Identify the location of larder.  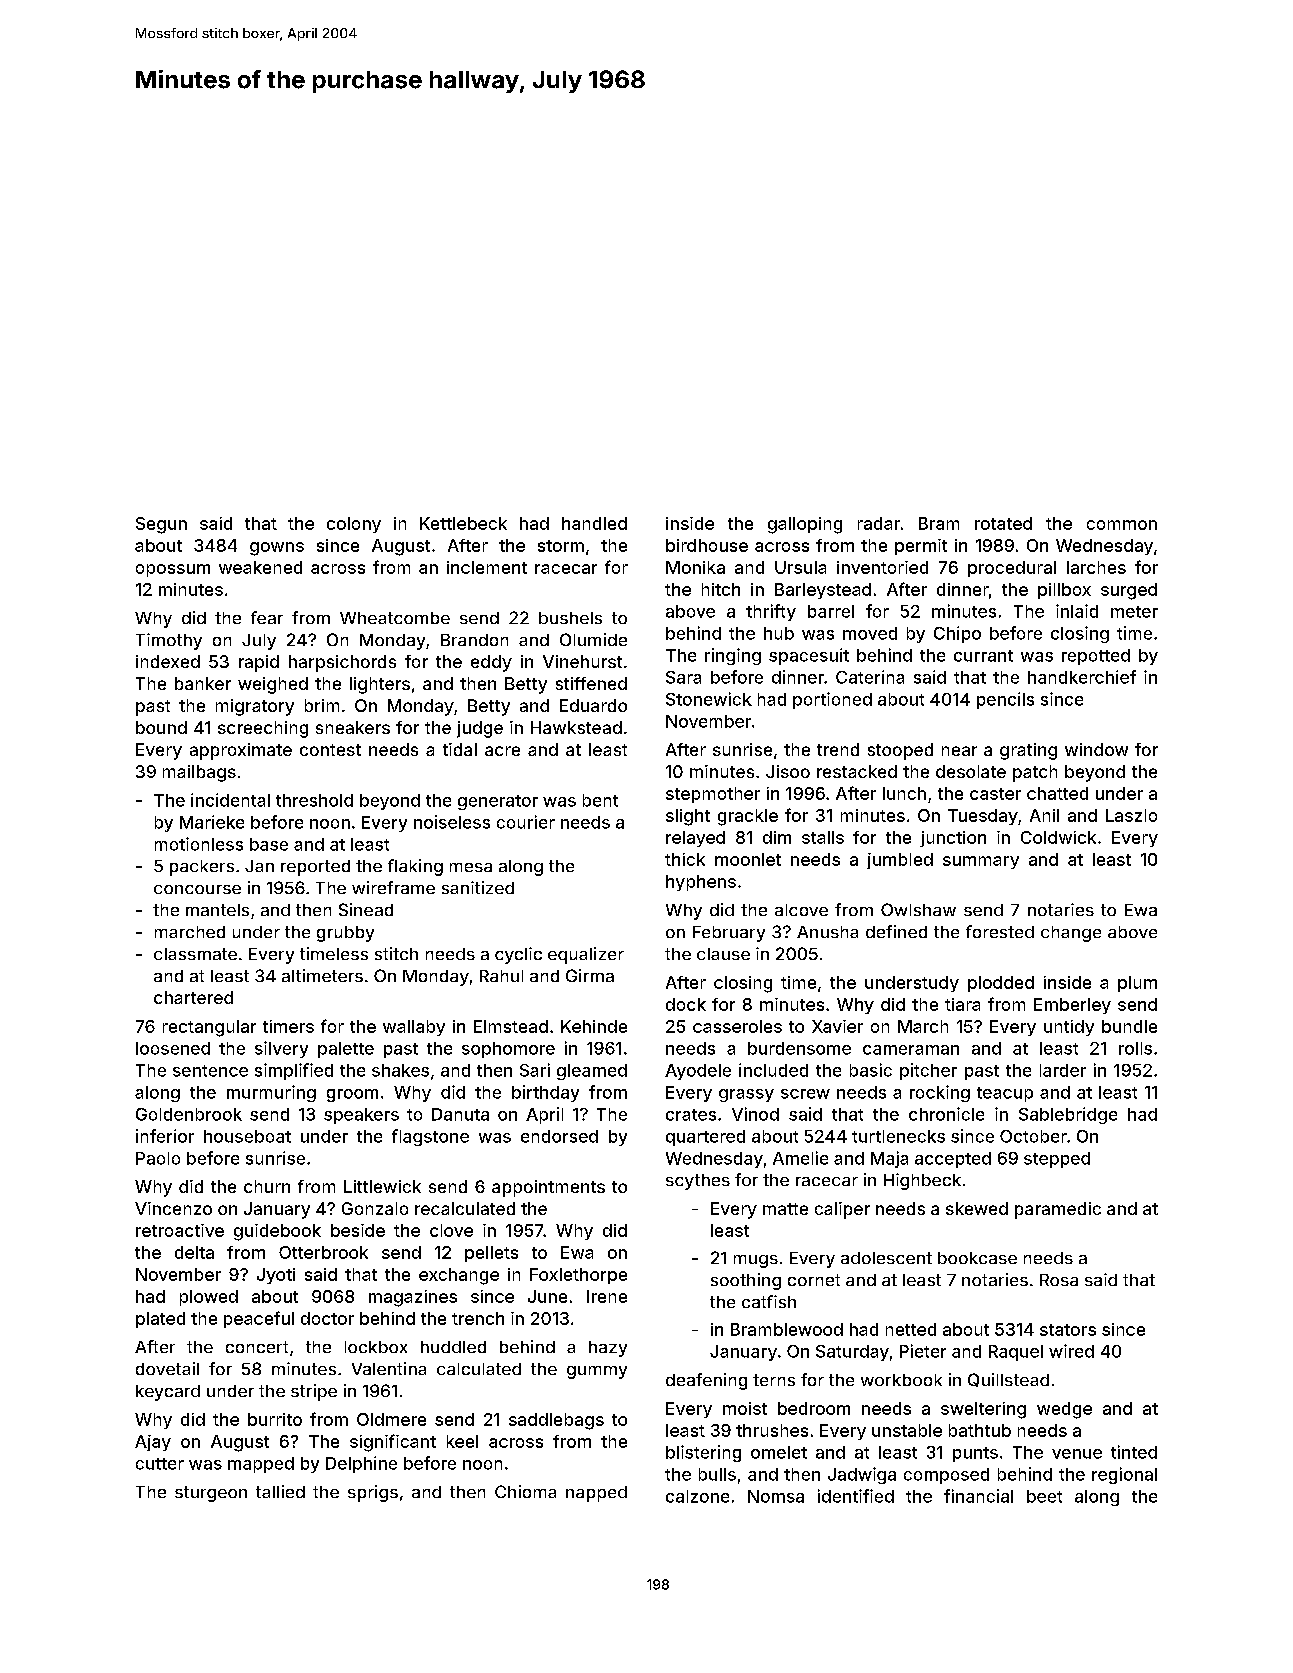
(1063, 1070).
